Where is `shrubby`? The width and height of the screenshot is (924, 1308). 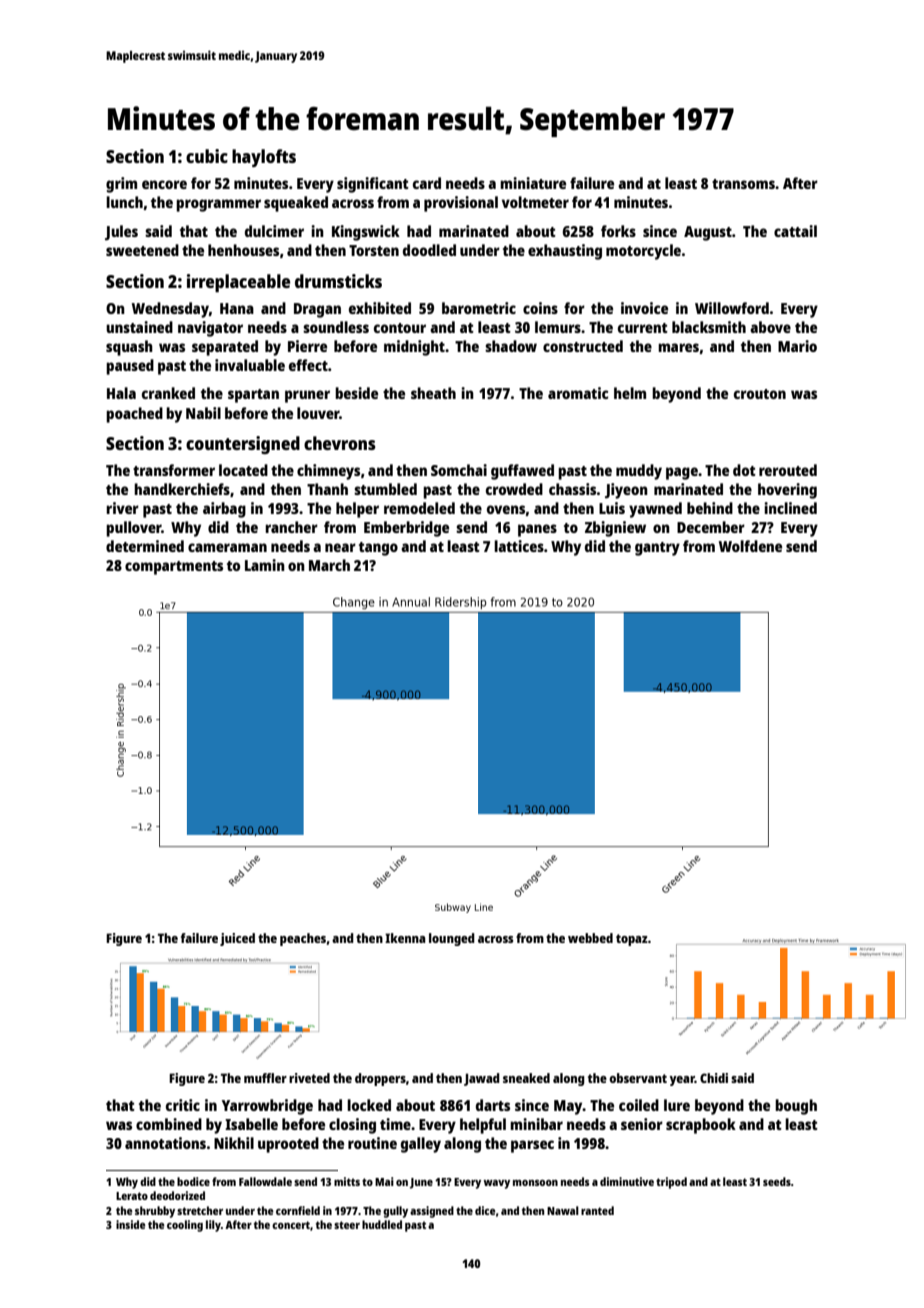 shrubby is located at coordinates (155, 1212).
